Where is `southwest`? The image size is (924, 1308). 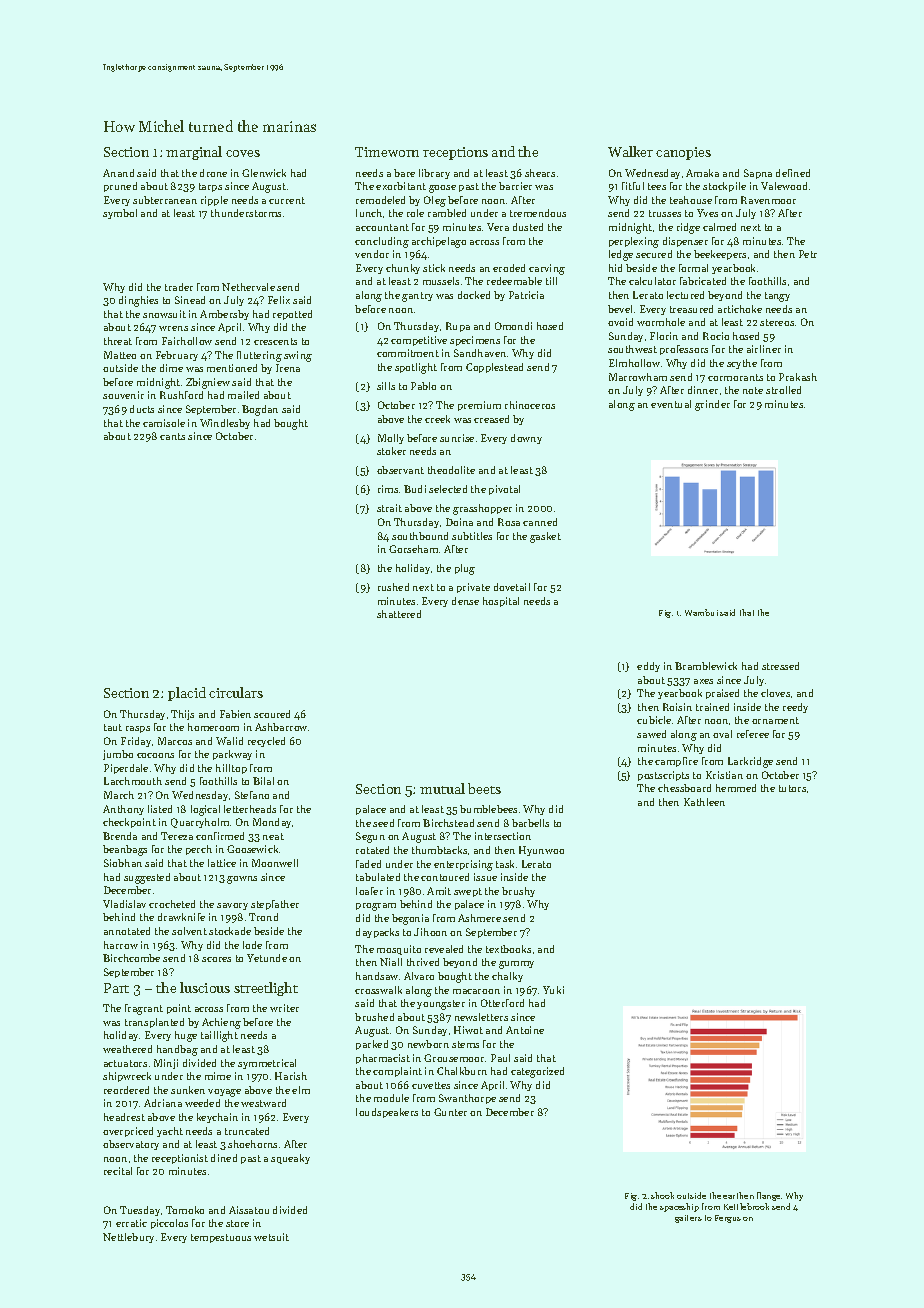 southwest is located at coordinates (632, 349).
